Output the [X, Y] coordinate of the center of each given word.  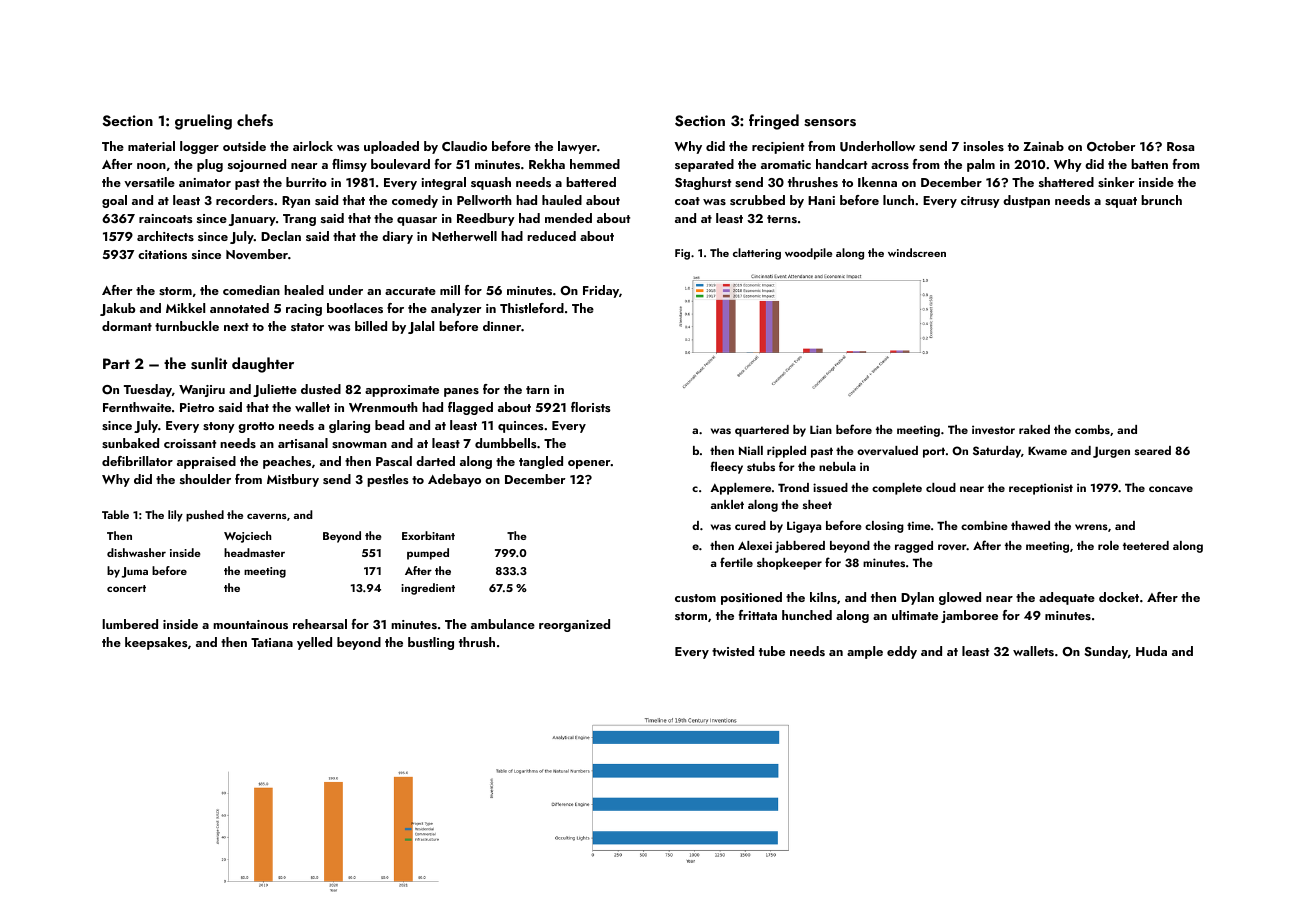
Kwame [1047, 450]
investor [993, 429]
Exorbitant [428, 535]
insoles [984, 146]
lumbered [130, 624]
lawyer [577, 147]
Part [116, 363]
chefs [255, 120]
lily [175, 516]
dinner [502, 326]
